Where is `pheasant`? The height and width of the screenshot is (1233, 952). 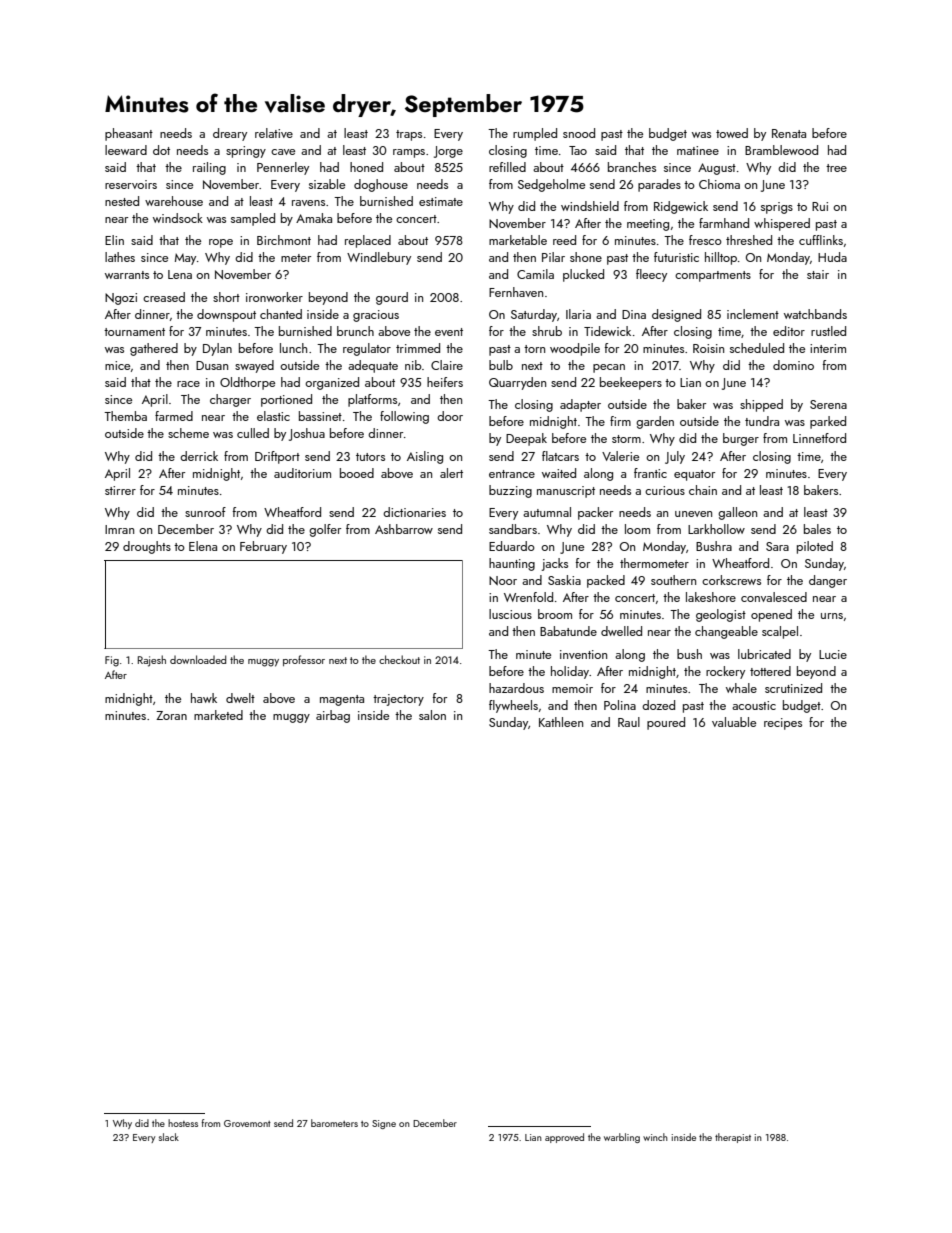 pheasant is located at coordinates (129, 134).
